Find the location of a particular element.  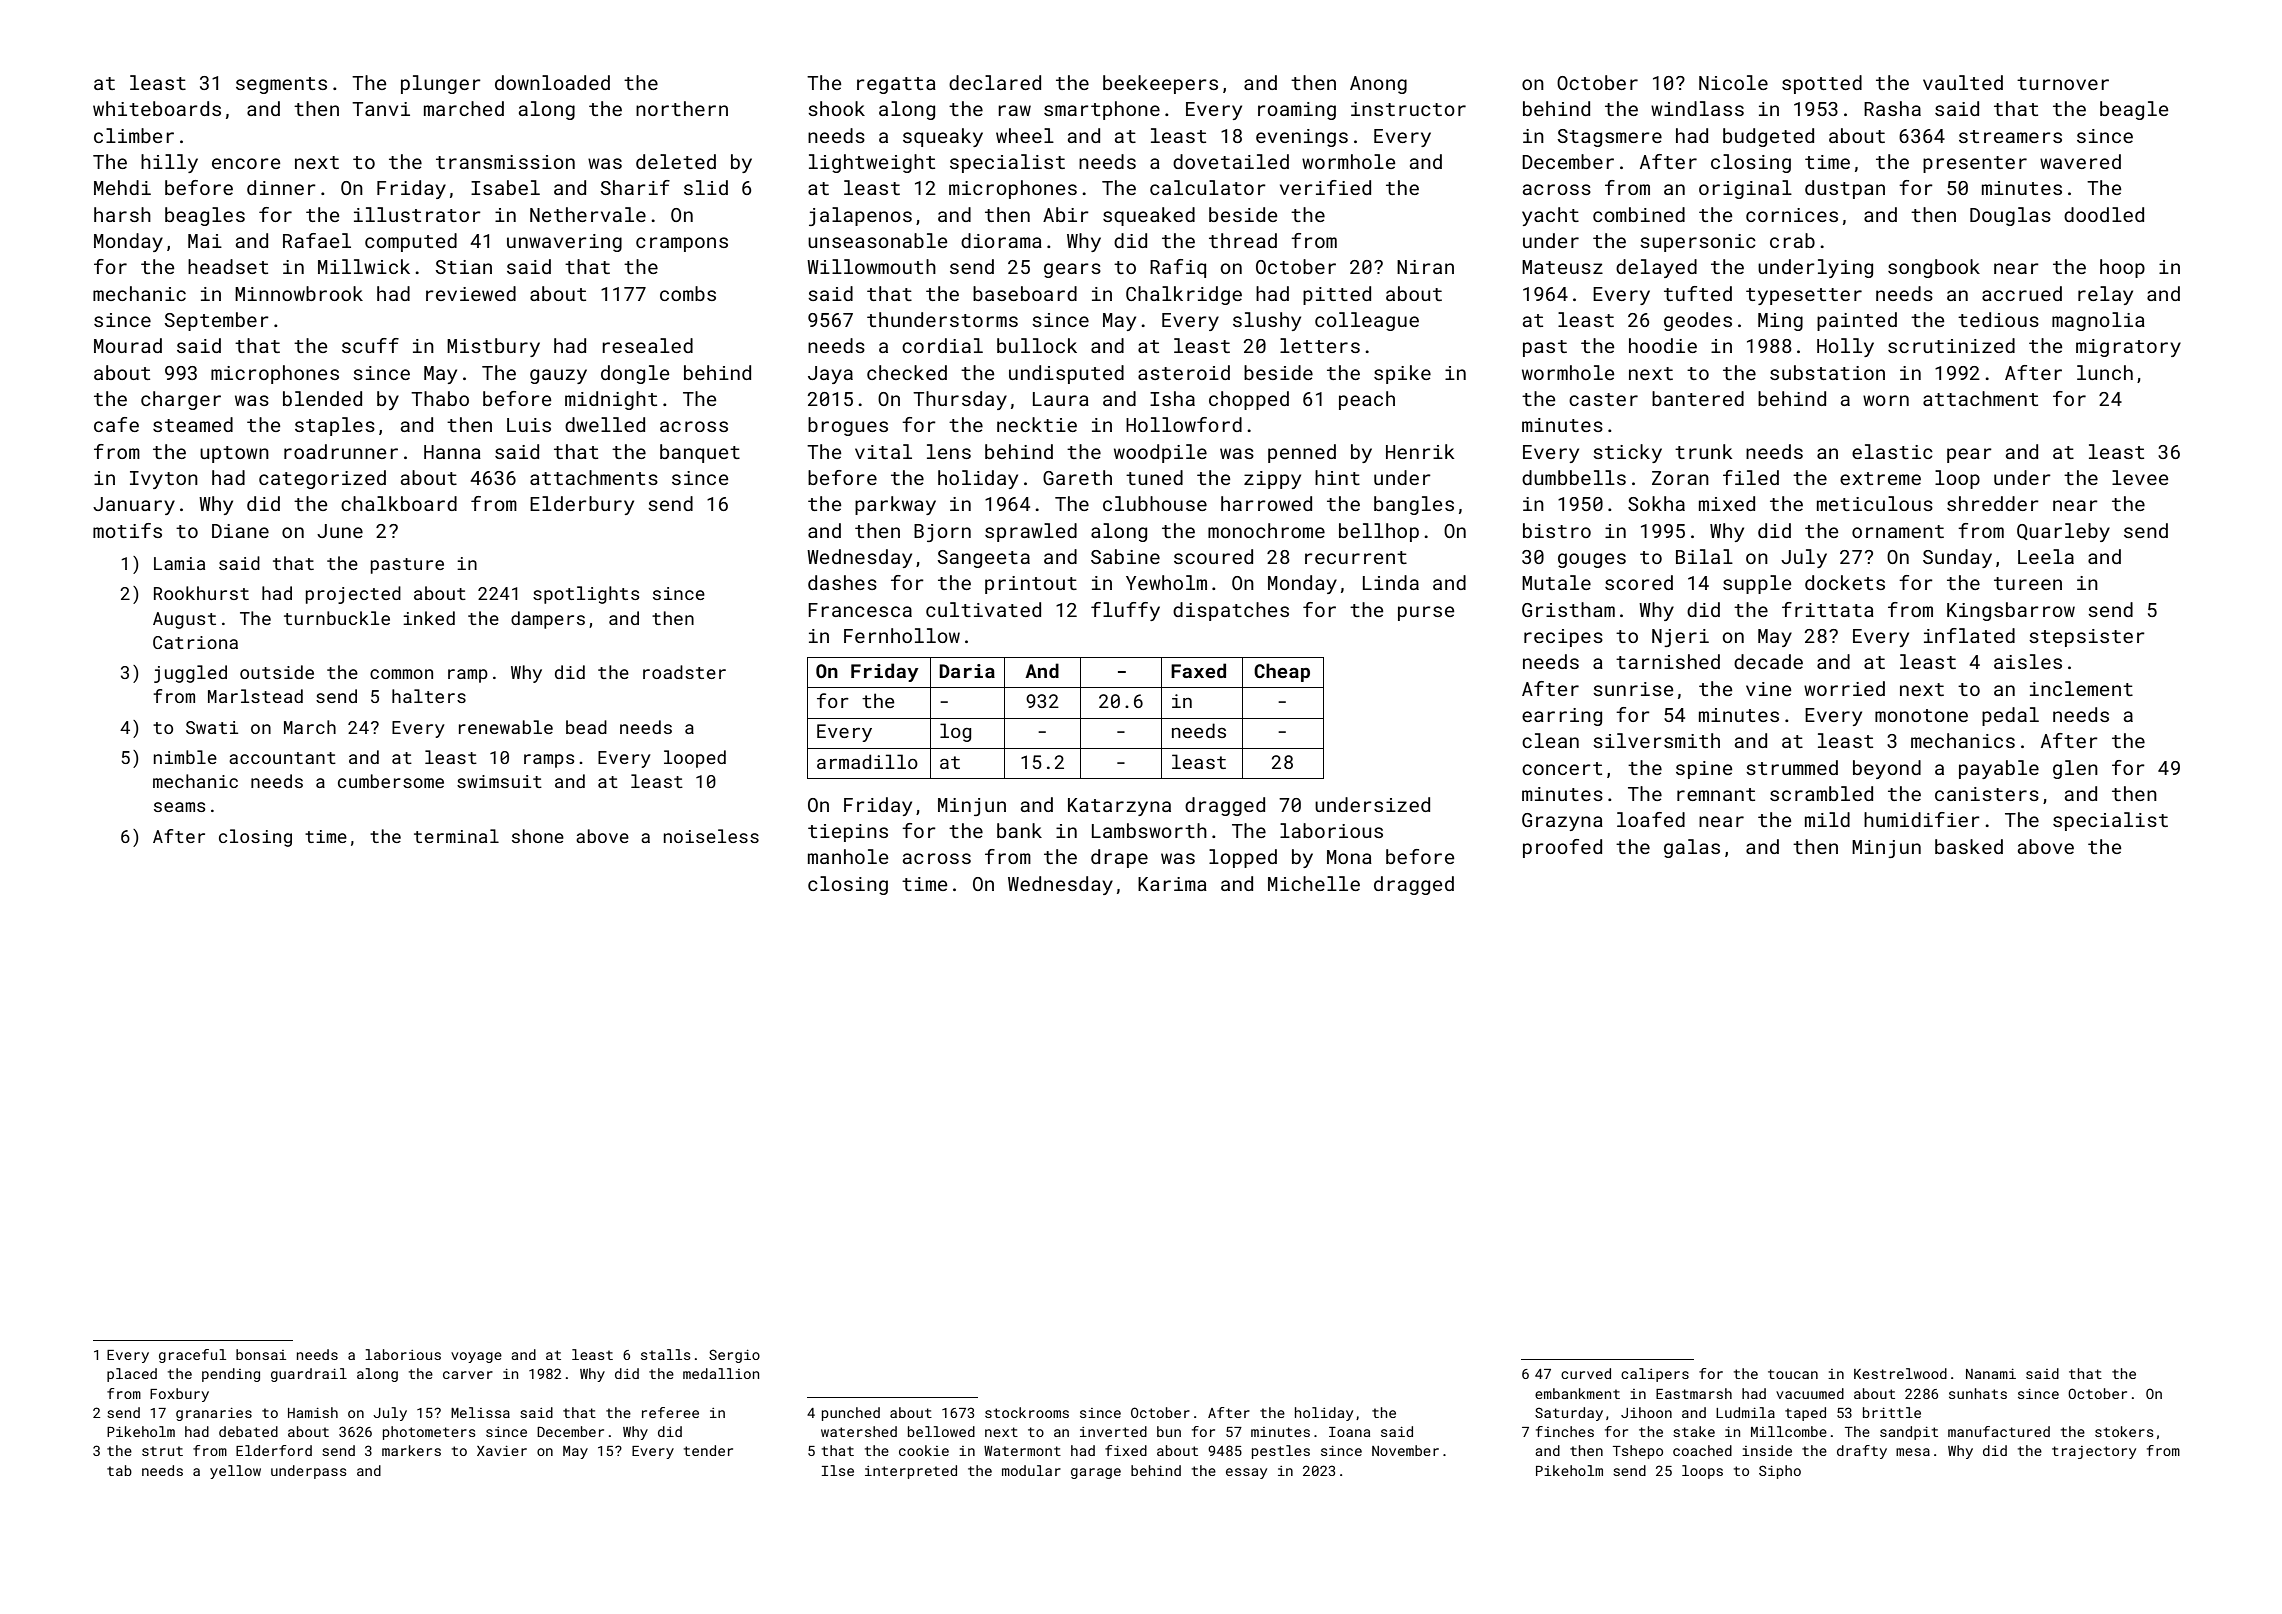

Sangeeta is located at coordinates (984, 559).
